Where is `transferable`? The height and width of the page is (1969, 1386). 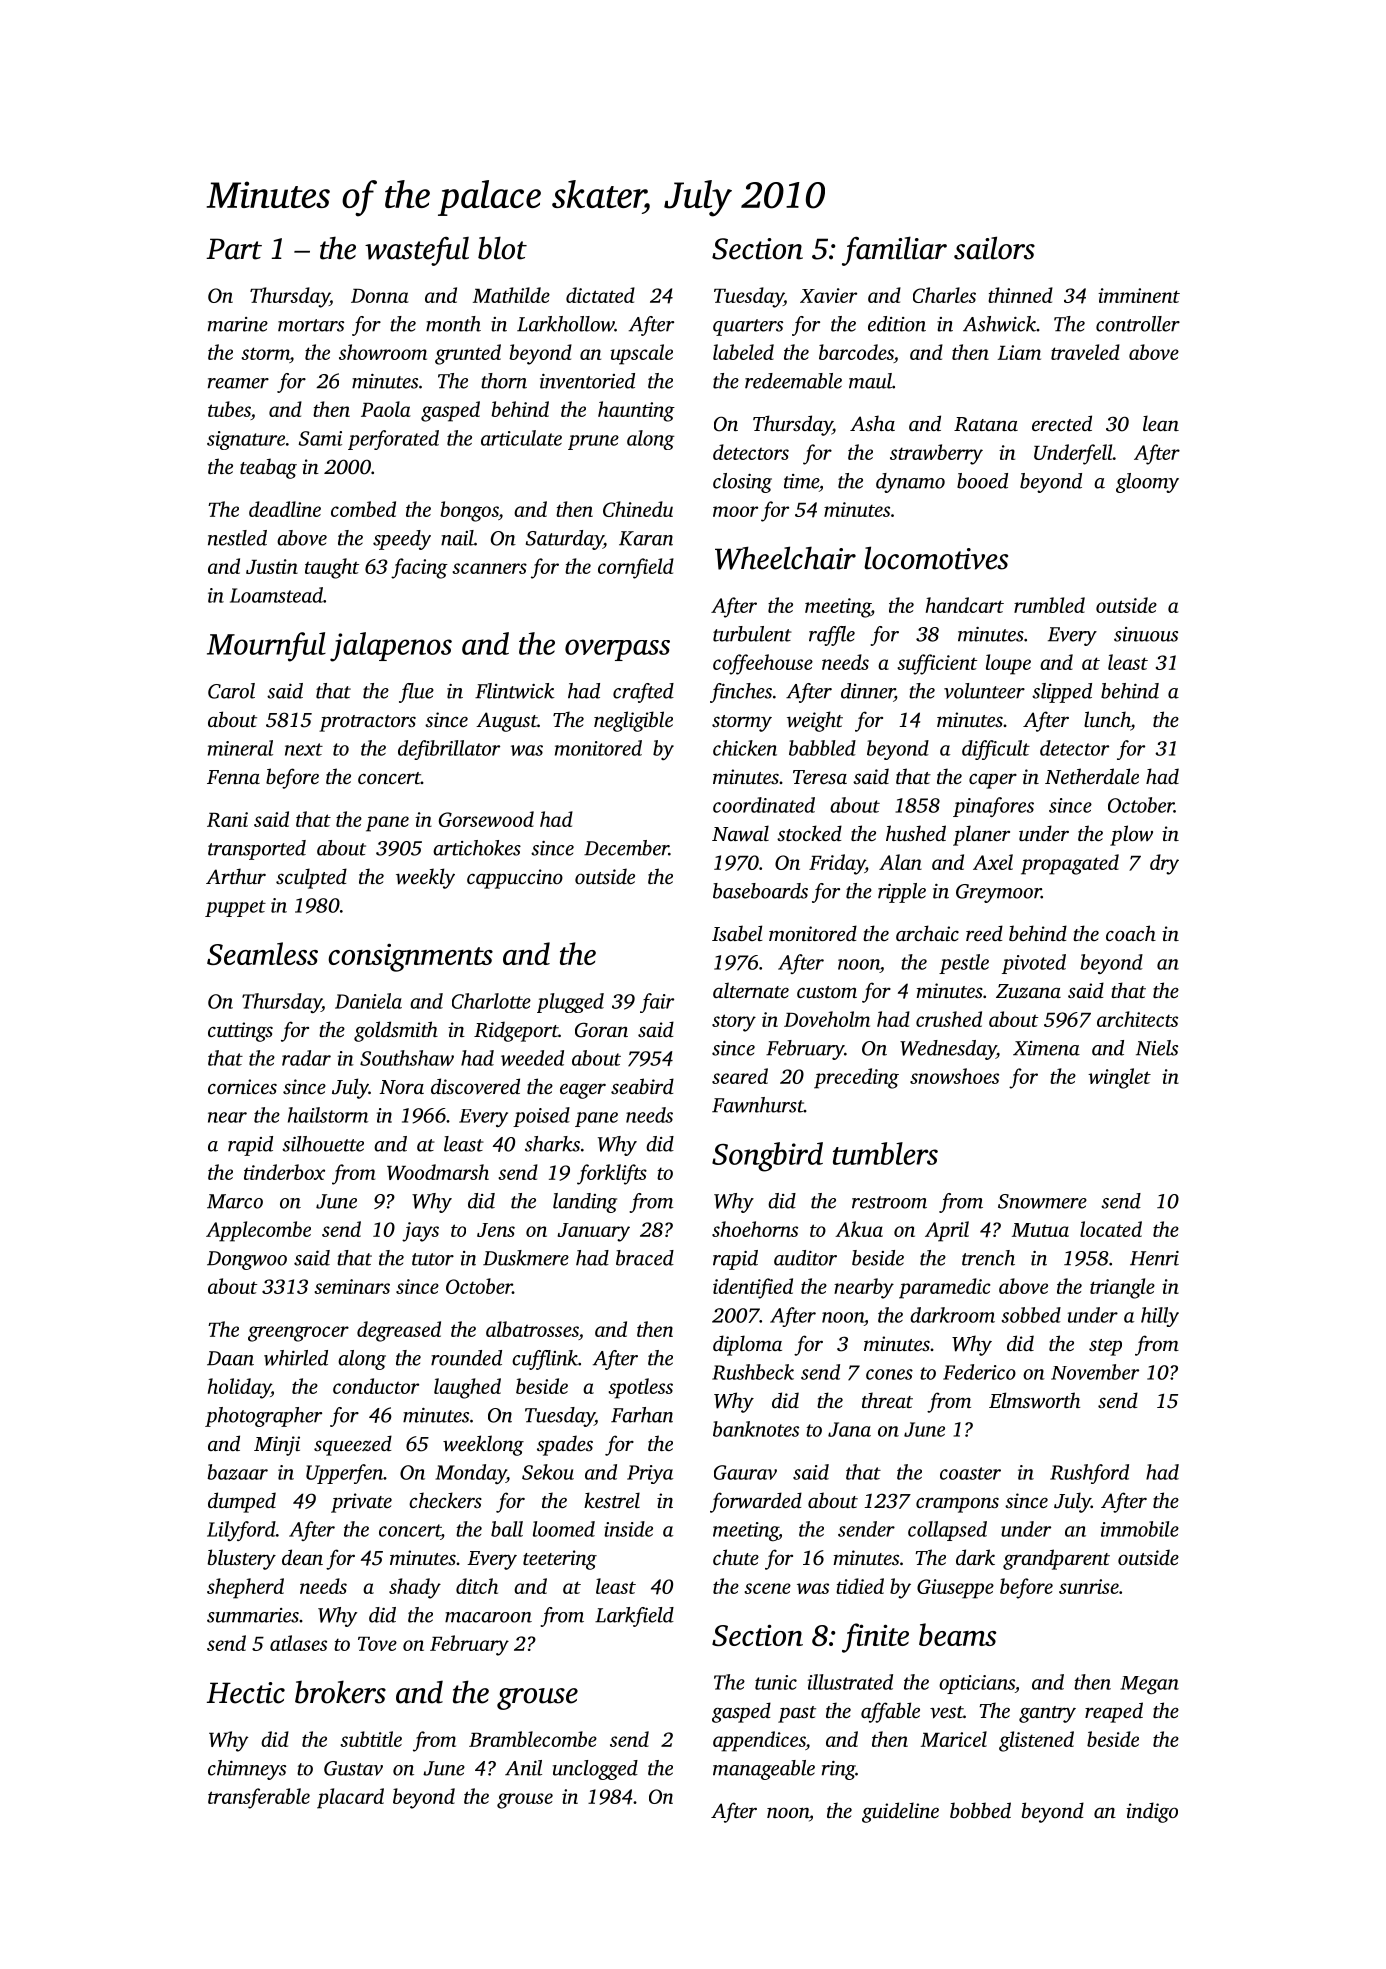 transferable is located at coordinates (259, 1798).
